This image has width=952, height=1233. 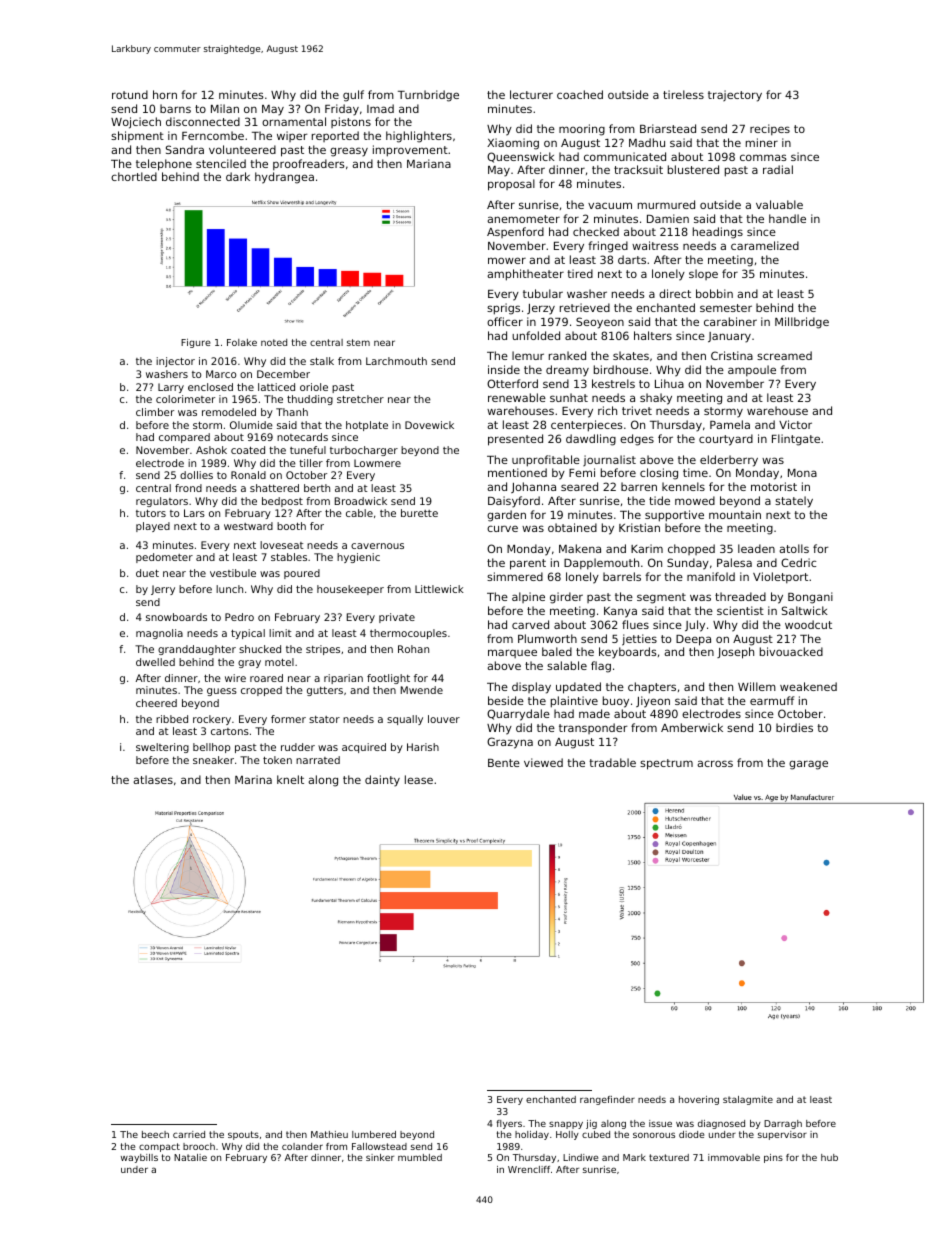 I want to click on garage, so click(x=808, y=765).
